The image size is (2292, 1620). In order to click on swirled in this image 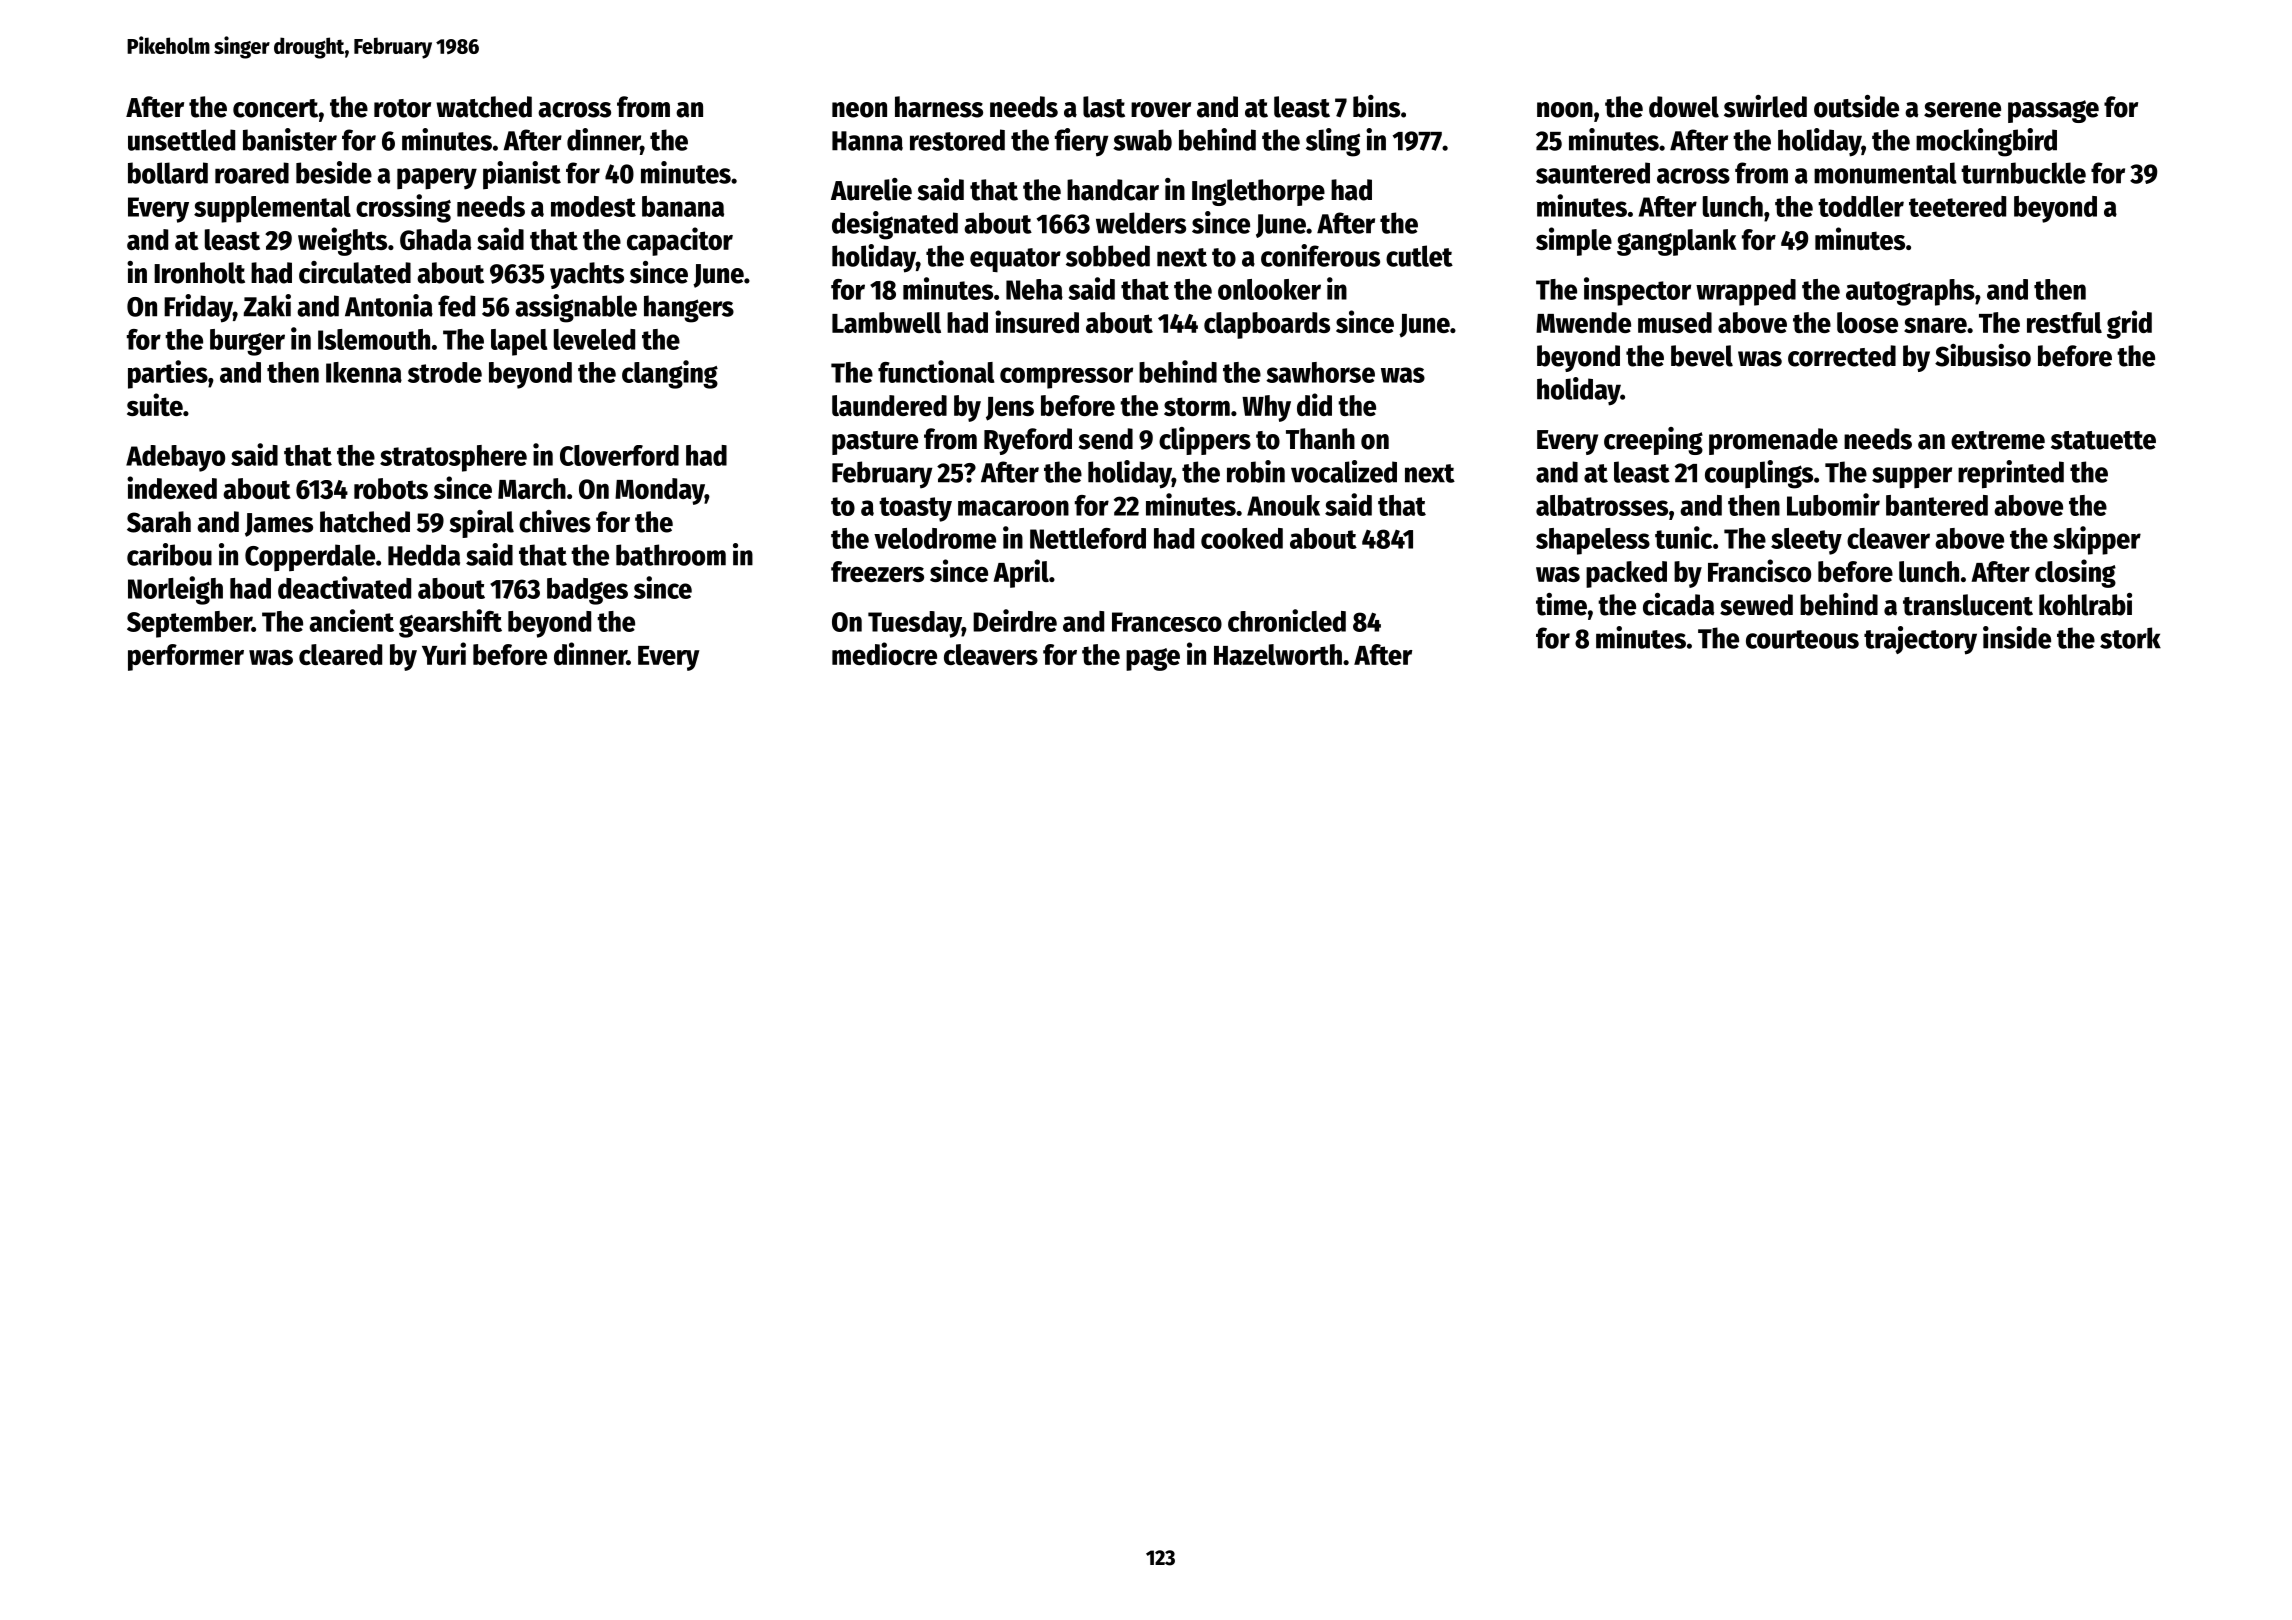, I will do `click(1765, 106)`.
